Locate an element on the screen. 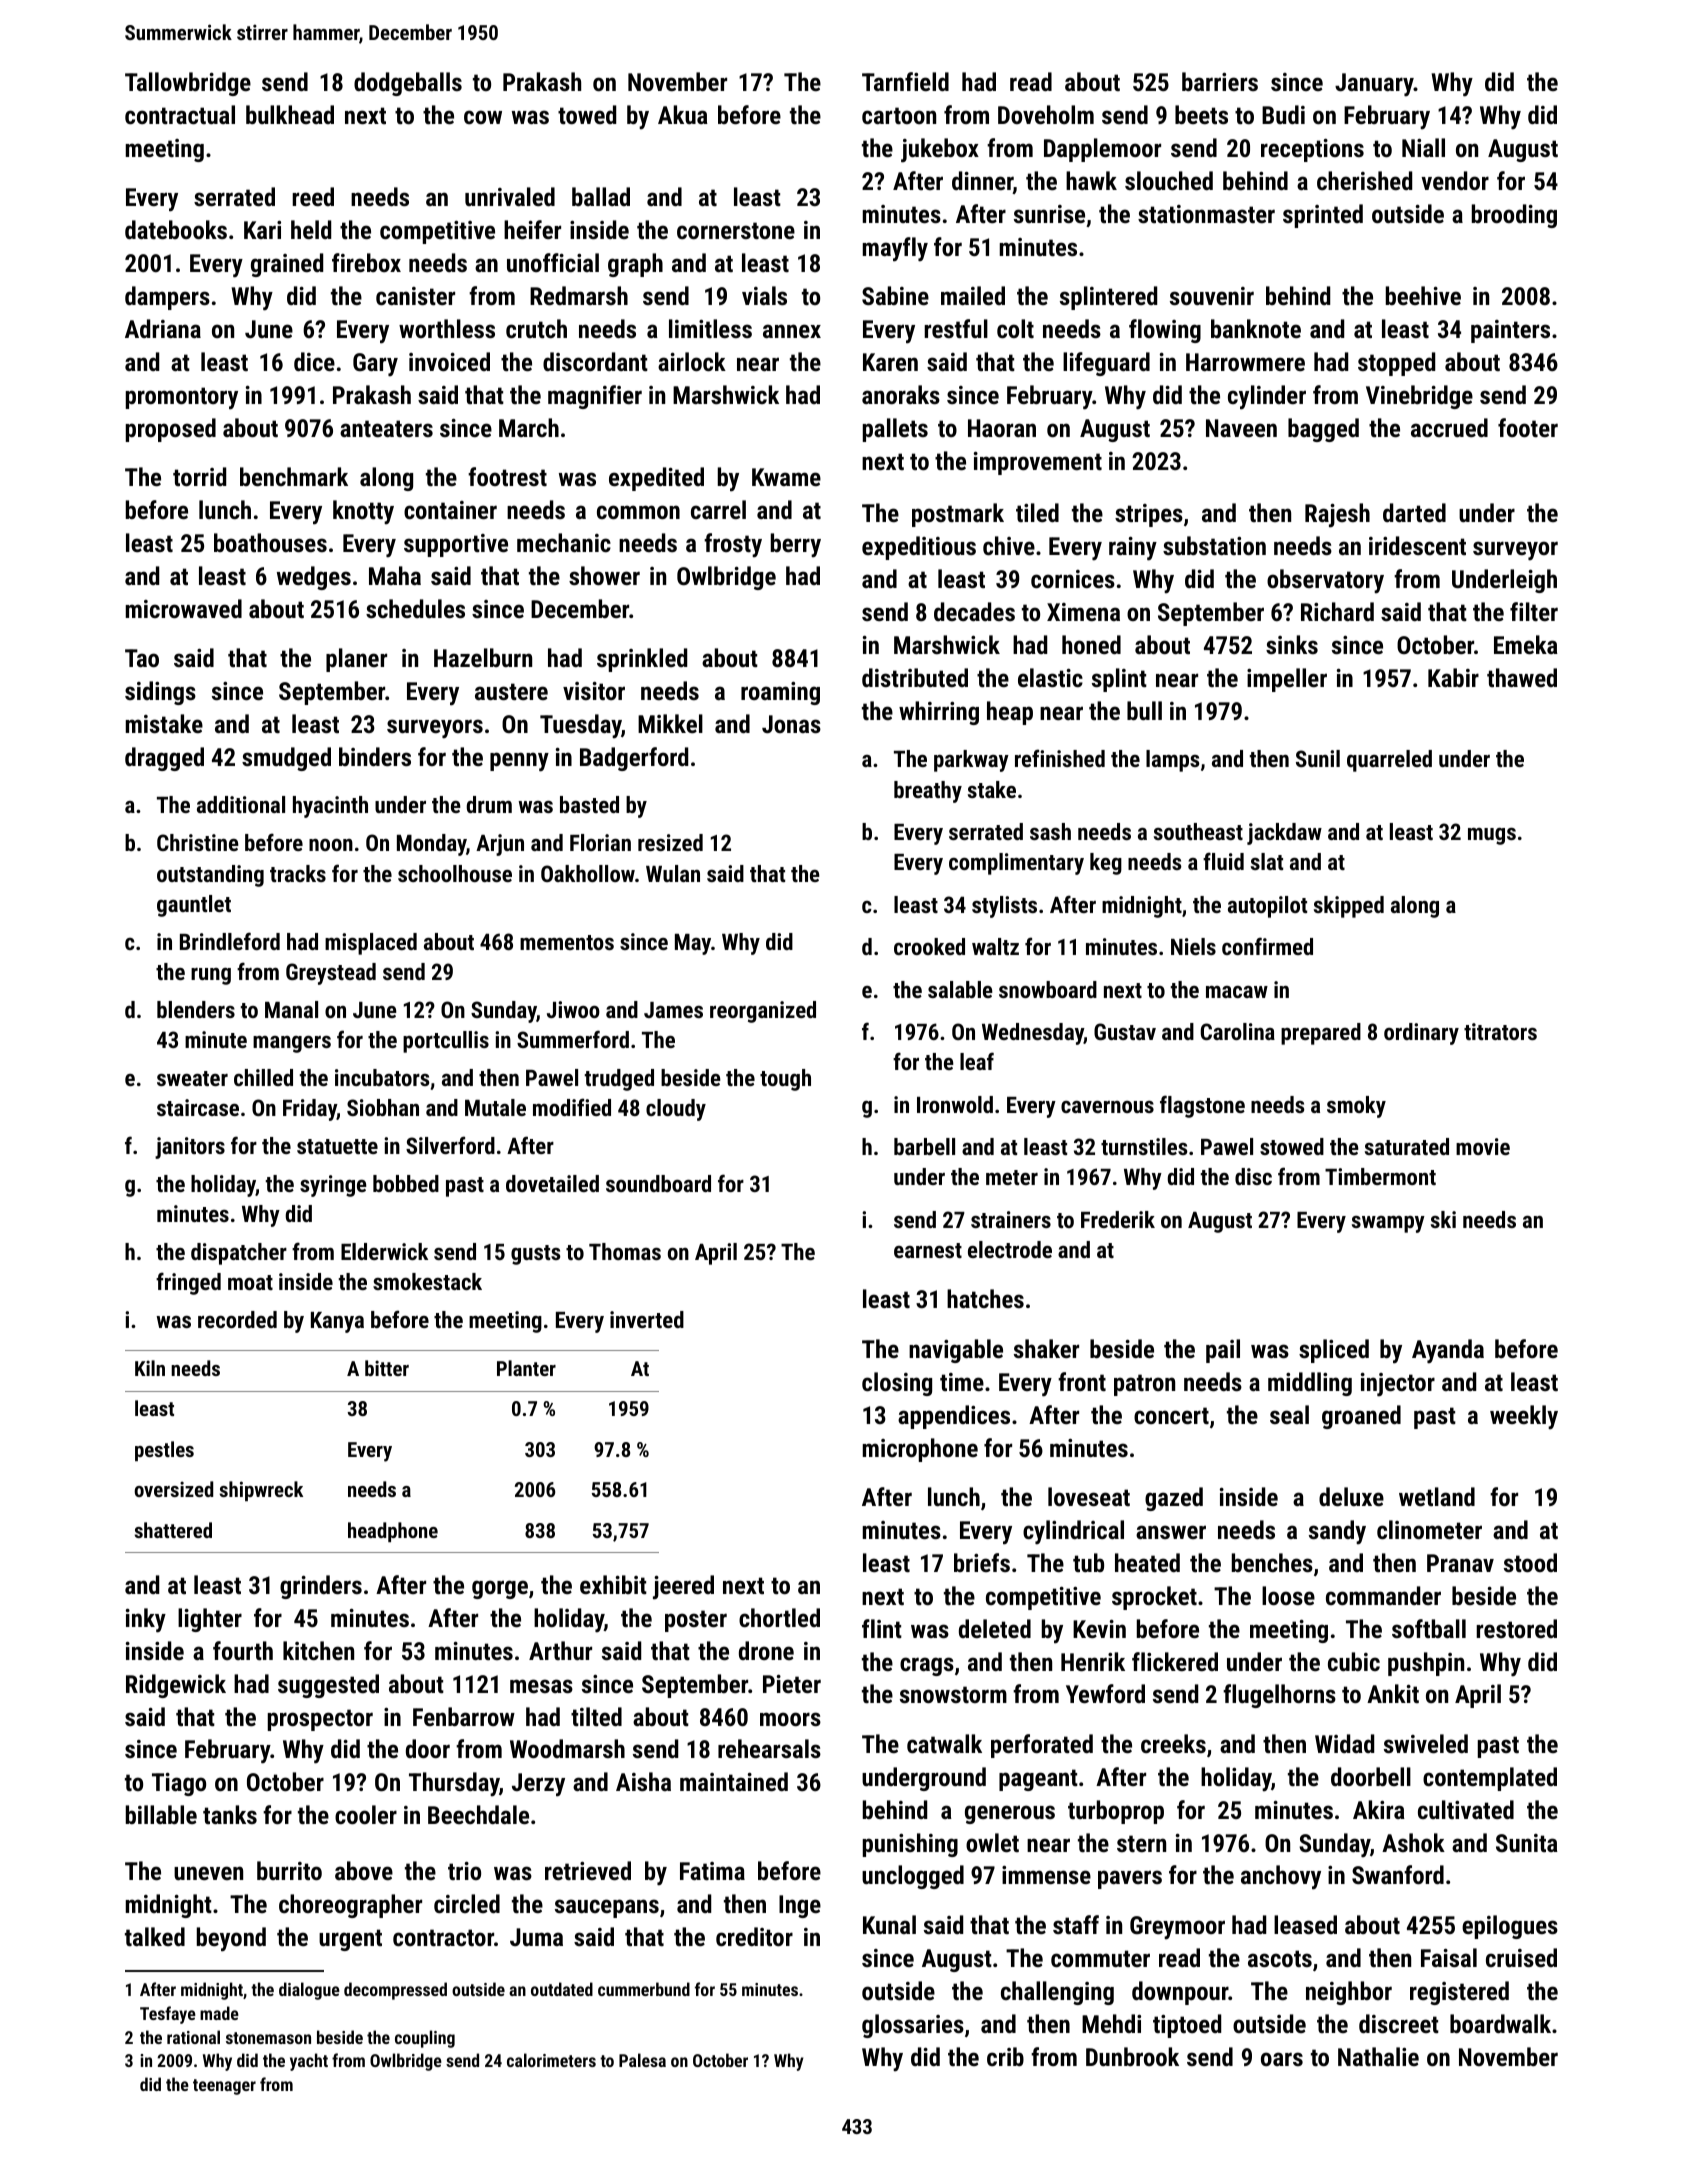 This screenshot has height=2178, width=1683. inky is located at coordinates (146, 1620).
